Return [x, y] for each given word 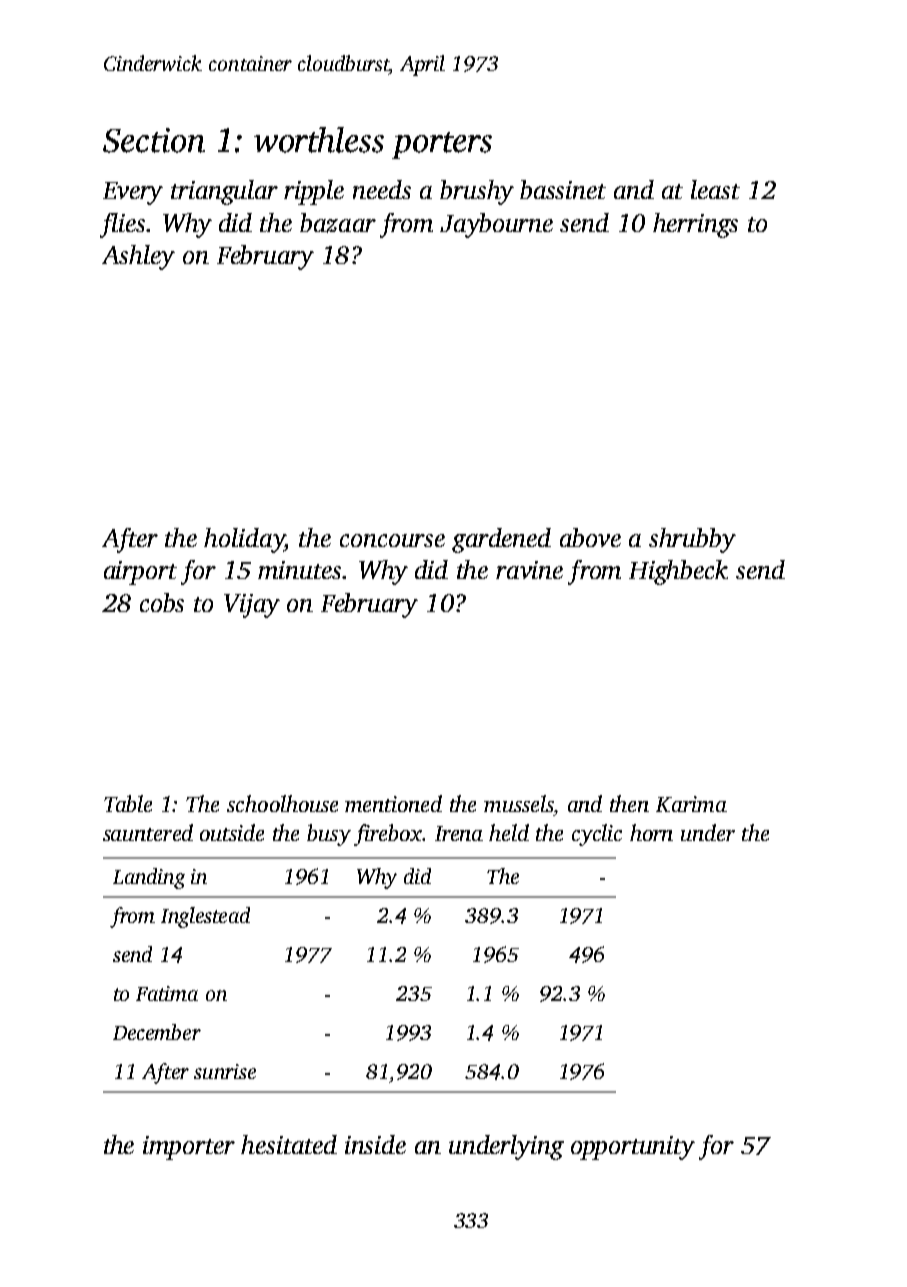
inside [375, 1144]
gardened [501, 540]
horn [651, 832]
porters [442, 145]
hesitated [289, 1144]
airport [140, 573]
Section [154, 140]
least [715, 189]
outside [232, 832]
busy [329, 835]
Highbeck [678, 572]
